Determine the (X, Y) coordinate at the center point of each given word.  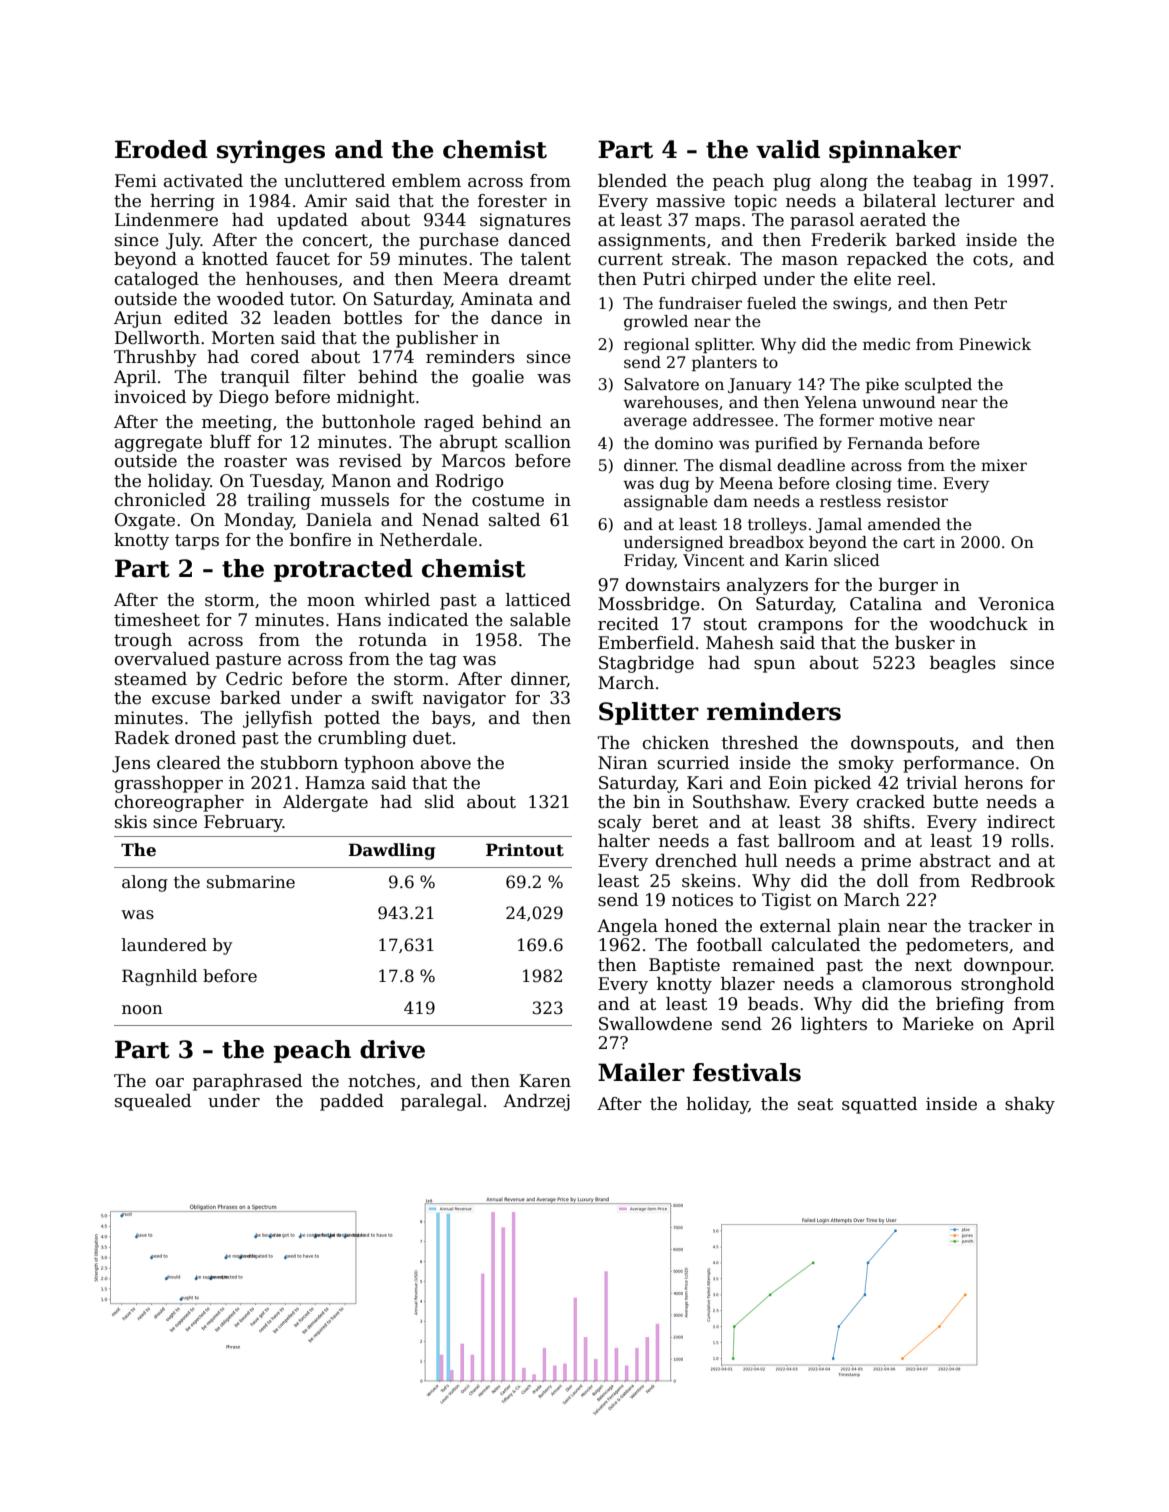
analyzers (767, 586)
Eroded (161, 149)
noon (142, 1009)
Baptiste (684, 966)
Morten (243, 338)
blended (632, 181)
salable (540, 620)
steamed (151, 679)
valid (788, 149)
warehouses (670, 402)
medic (886, 344)
